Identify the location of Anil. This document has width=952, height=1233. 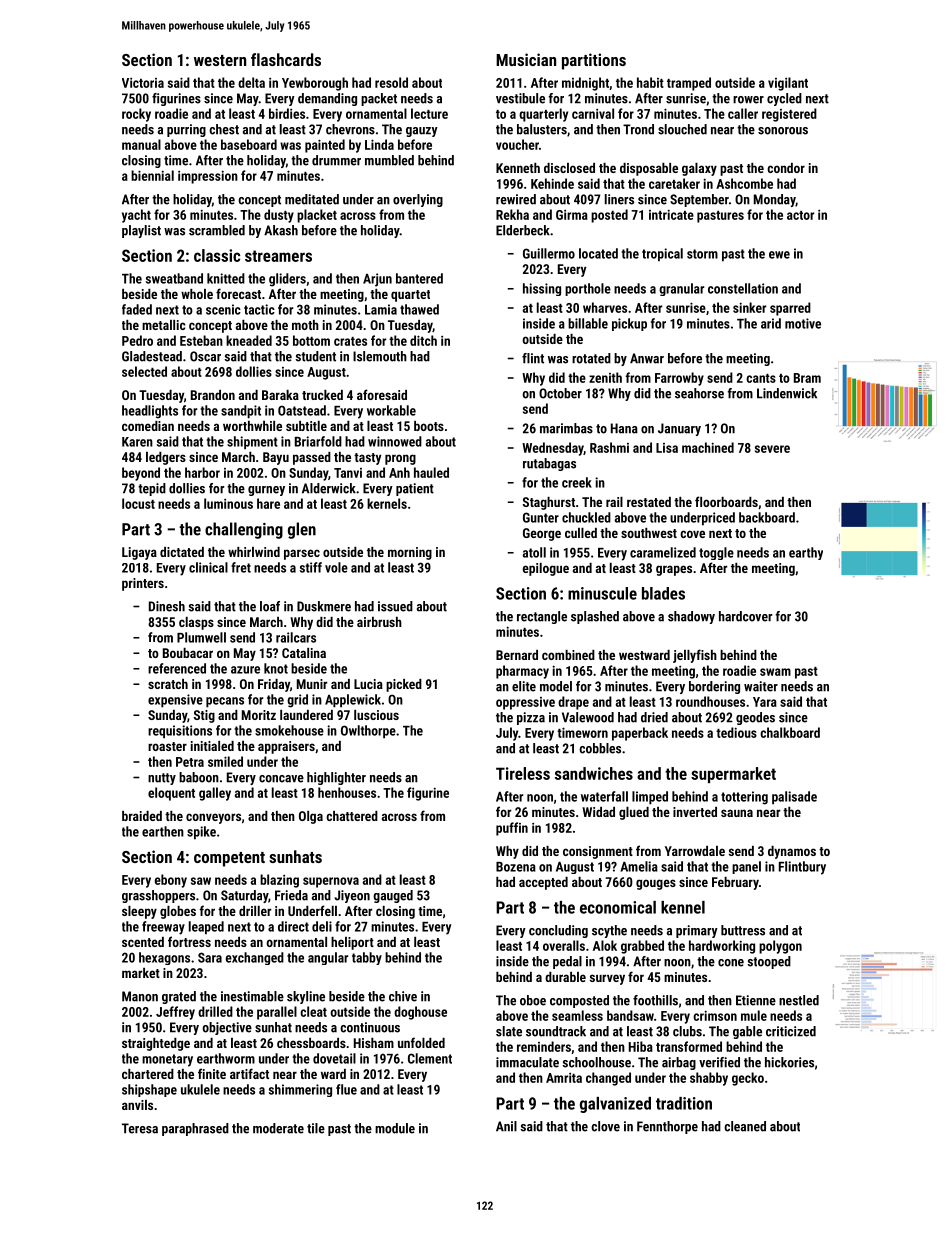
(506, 1126).
